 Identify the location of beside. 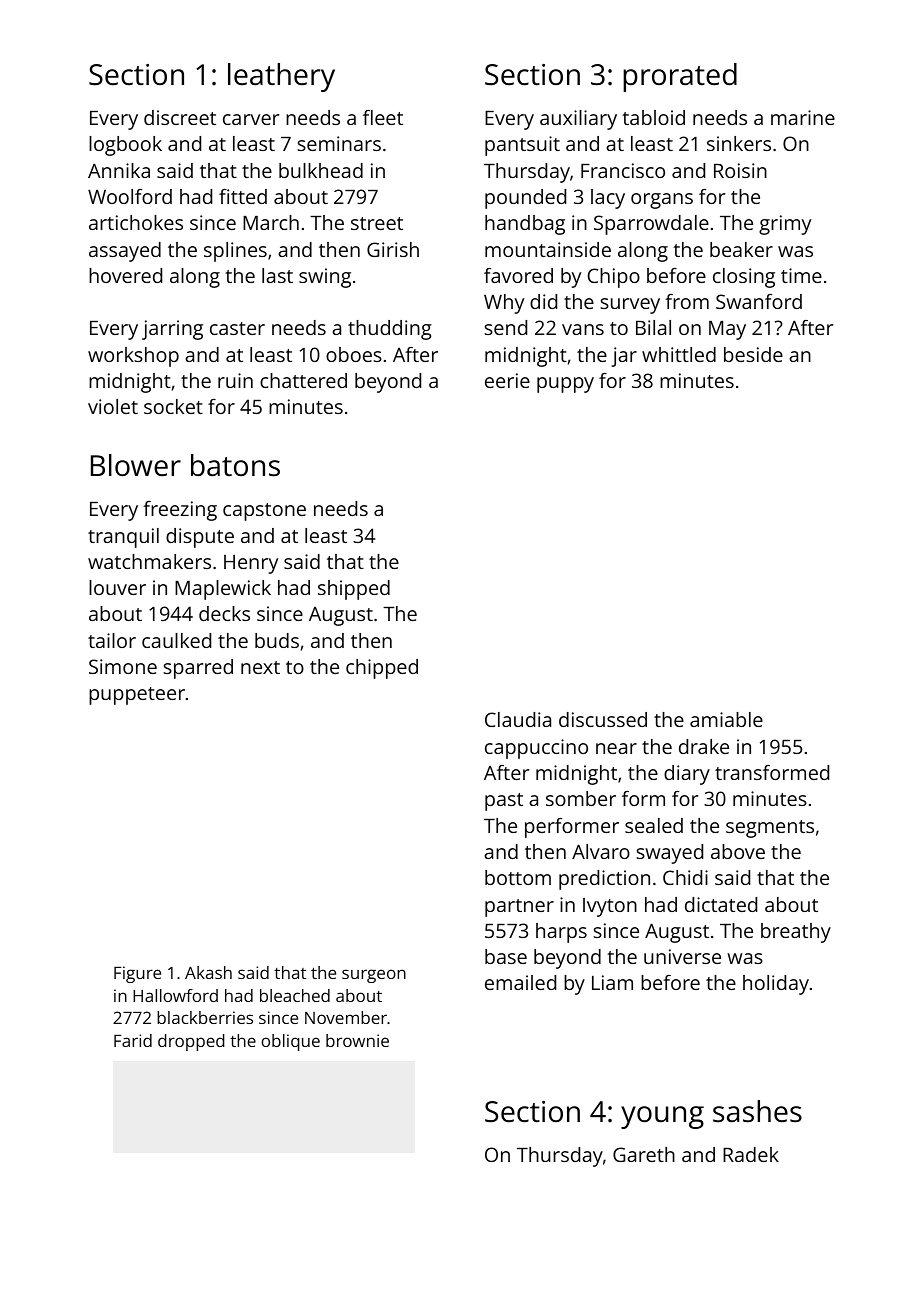
(753, 354).
